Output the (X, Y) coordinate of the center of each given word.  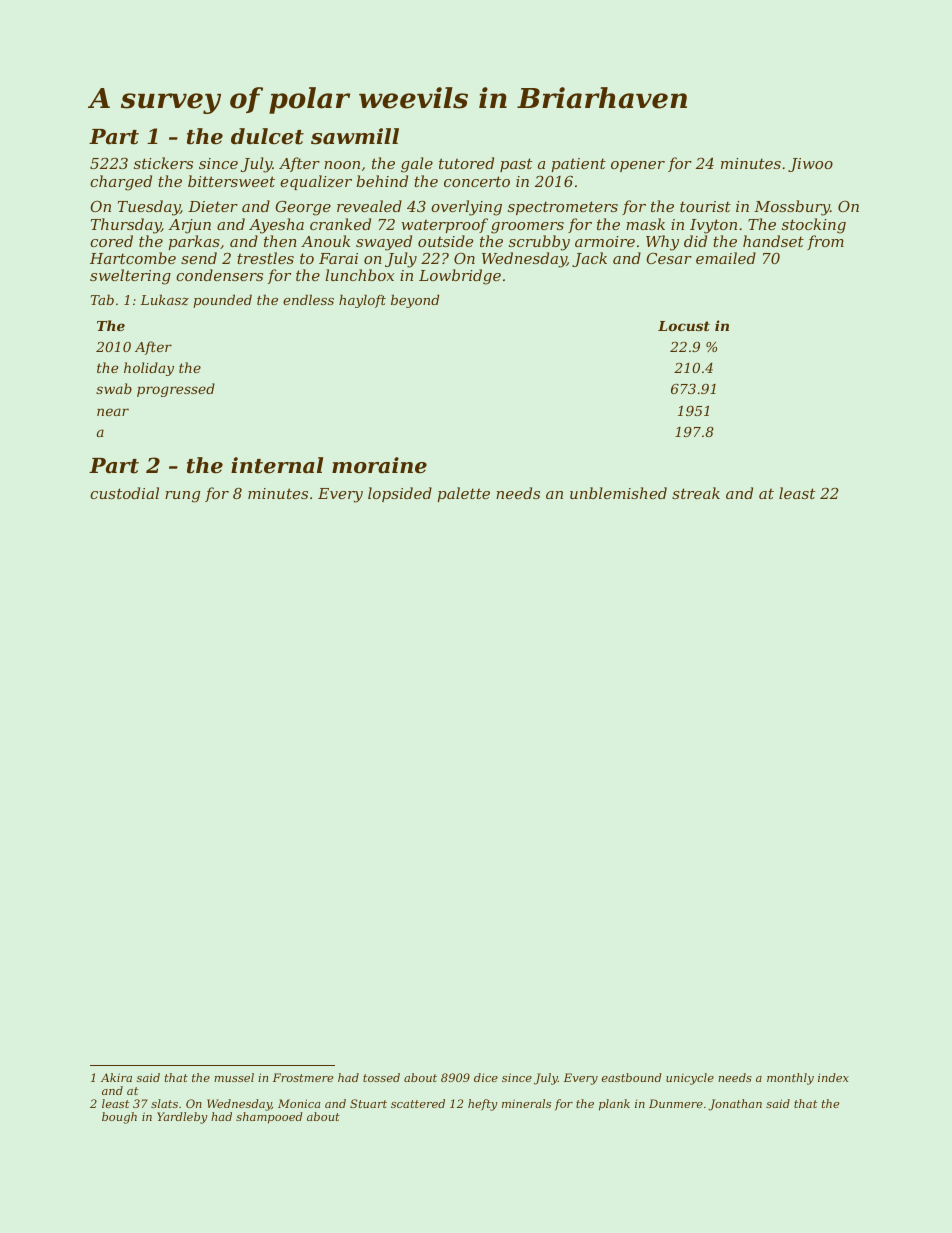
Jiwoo (810, 165)
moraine (379, 465)
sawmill (355, 136)
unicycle (690, 1079)
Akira (116, 1077)
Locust (684, 326)
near (113, 412)
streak (696, 493)
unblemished (618, 493)
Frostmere (303, 1077)
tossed (381, 1077)
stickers (163, 163)
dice (486, 1077)
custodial (124, 493)
